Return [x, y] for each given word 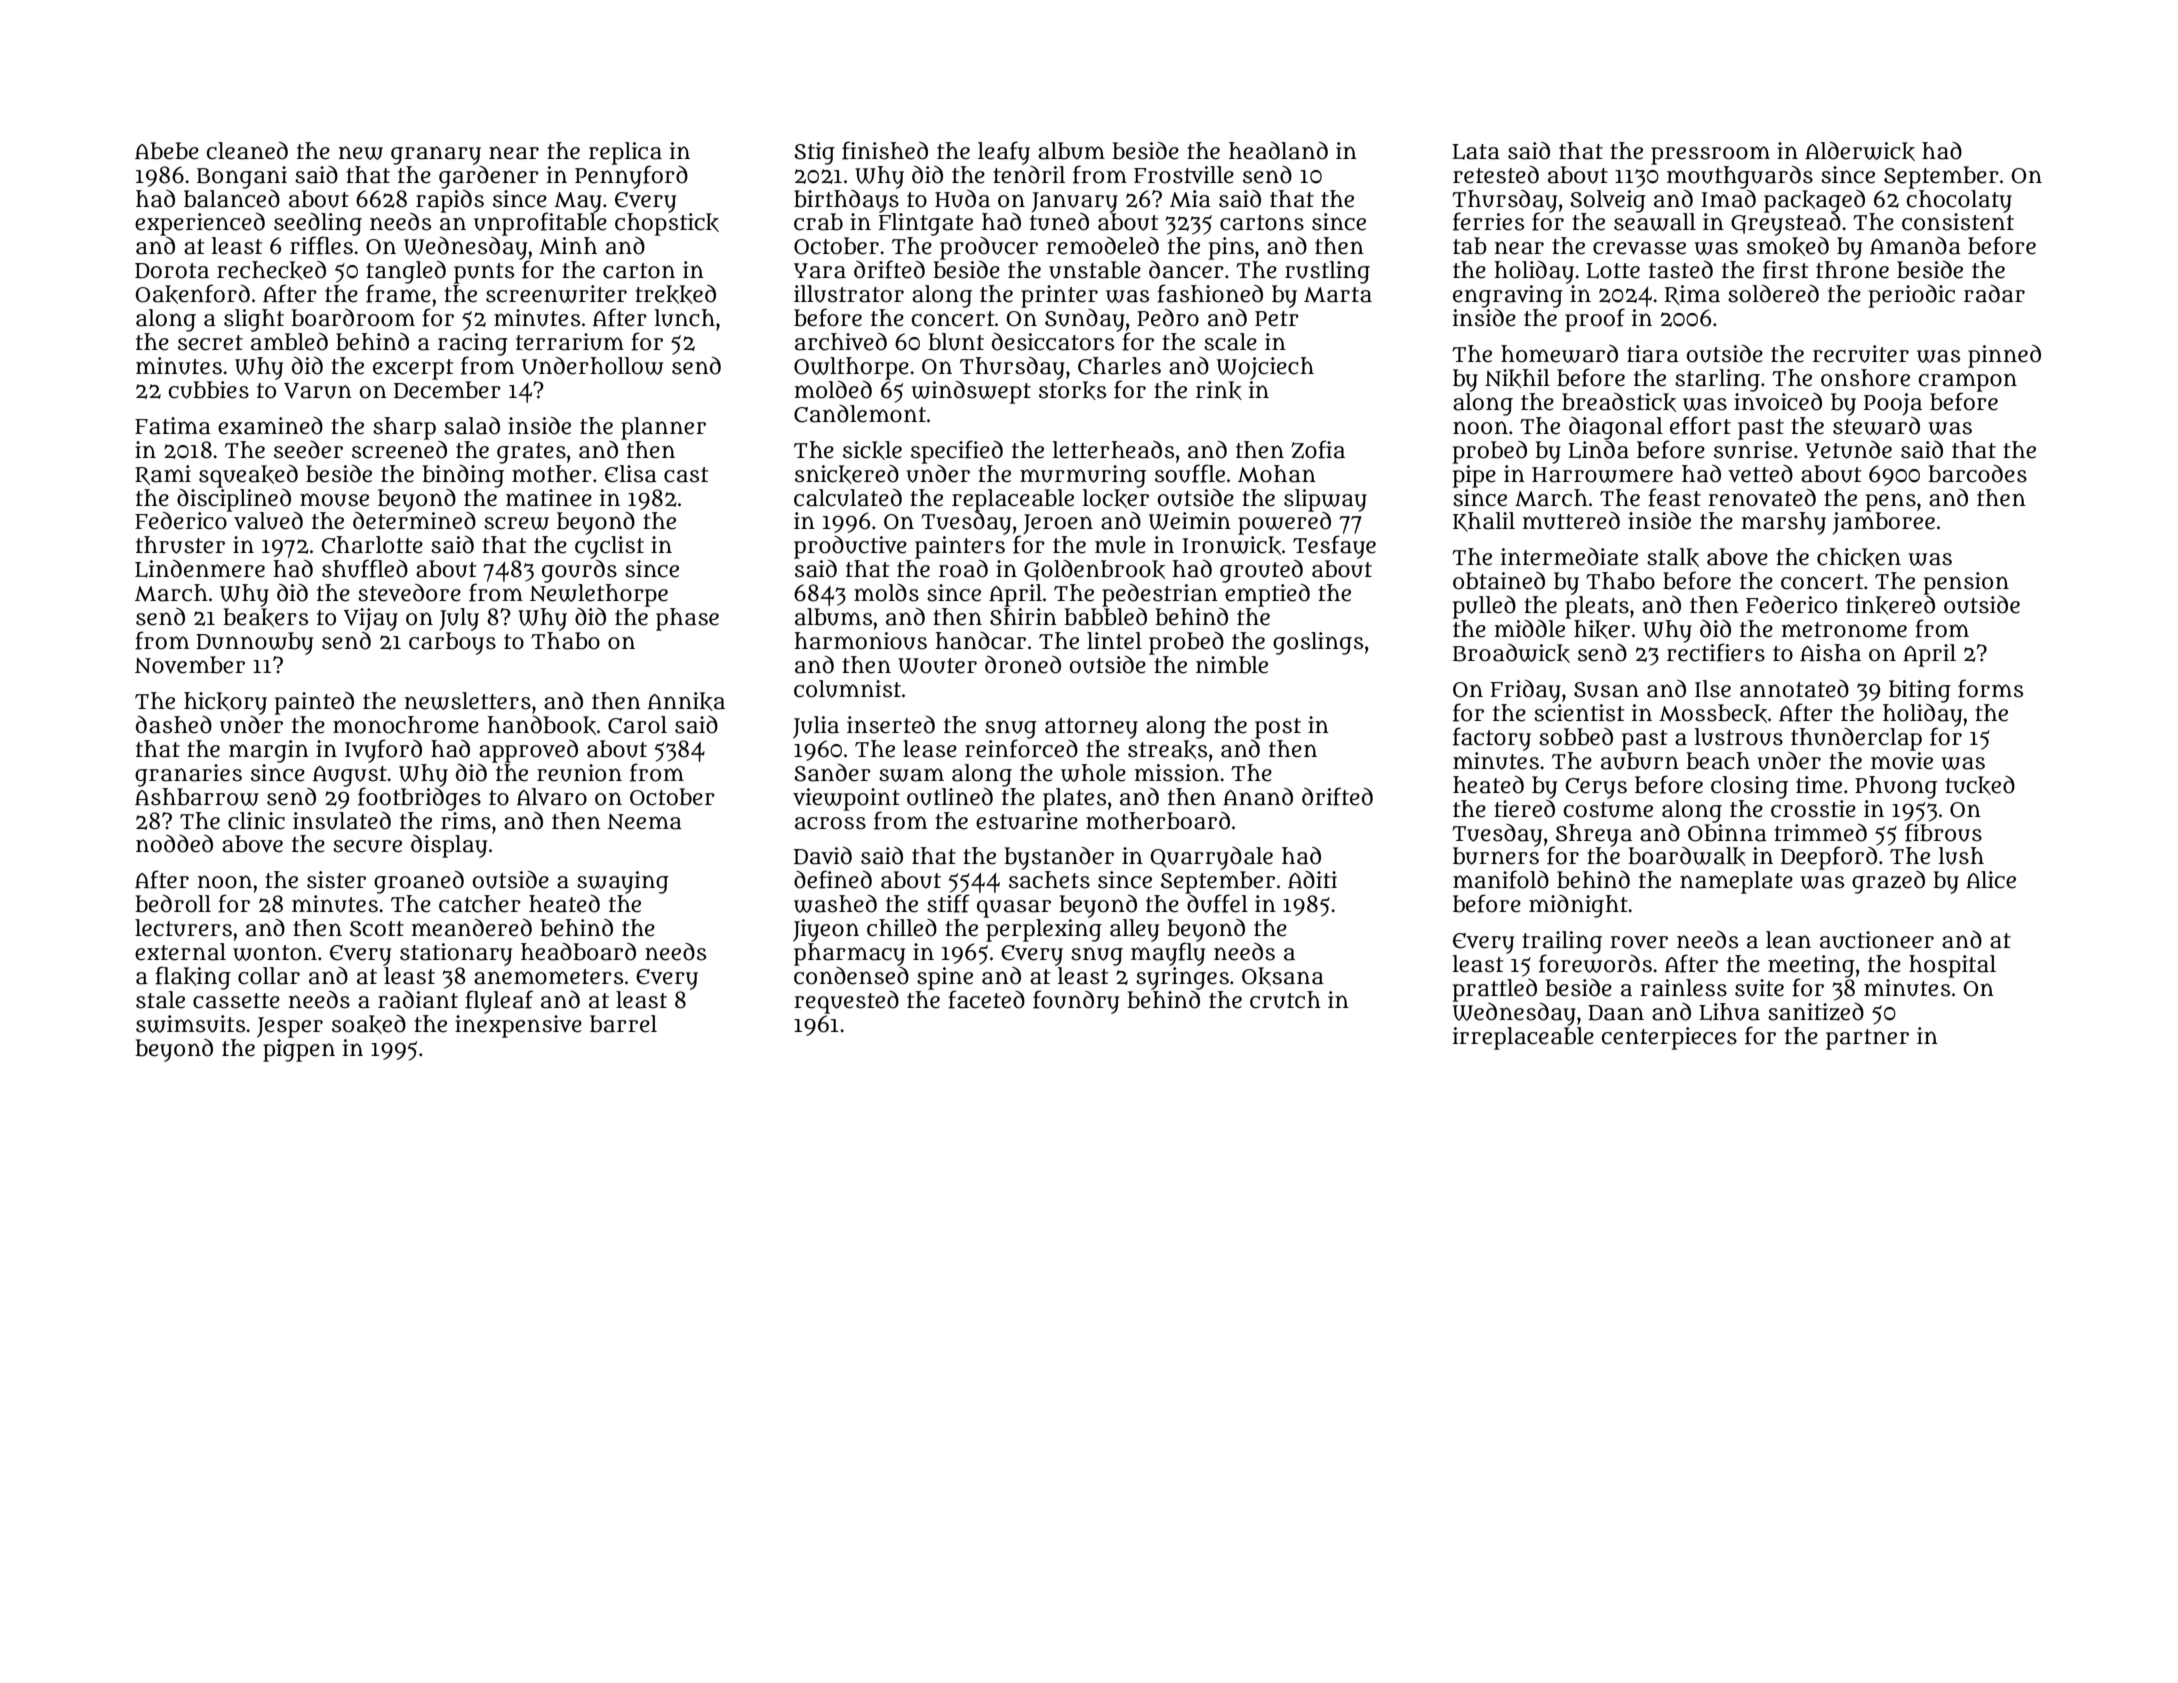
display [449, 846]
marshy [1783, 523]
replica [625, 153]
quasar [1014, 909]
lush [1961, 856]
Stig [814, 153]
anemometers [548, 977]
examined [270, 426]
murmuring [1083, 476]
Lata [1476, 152]
